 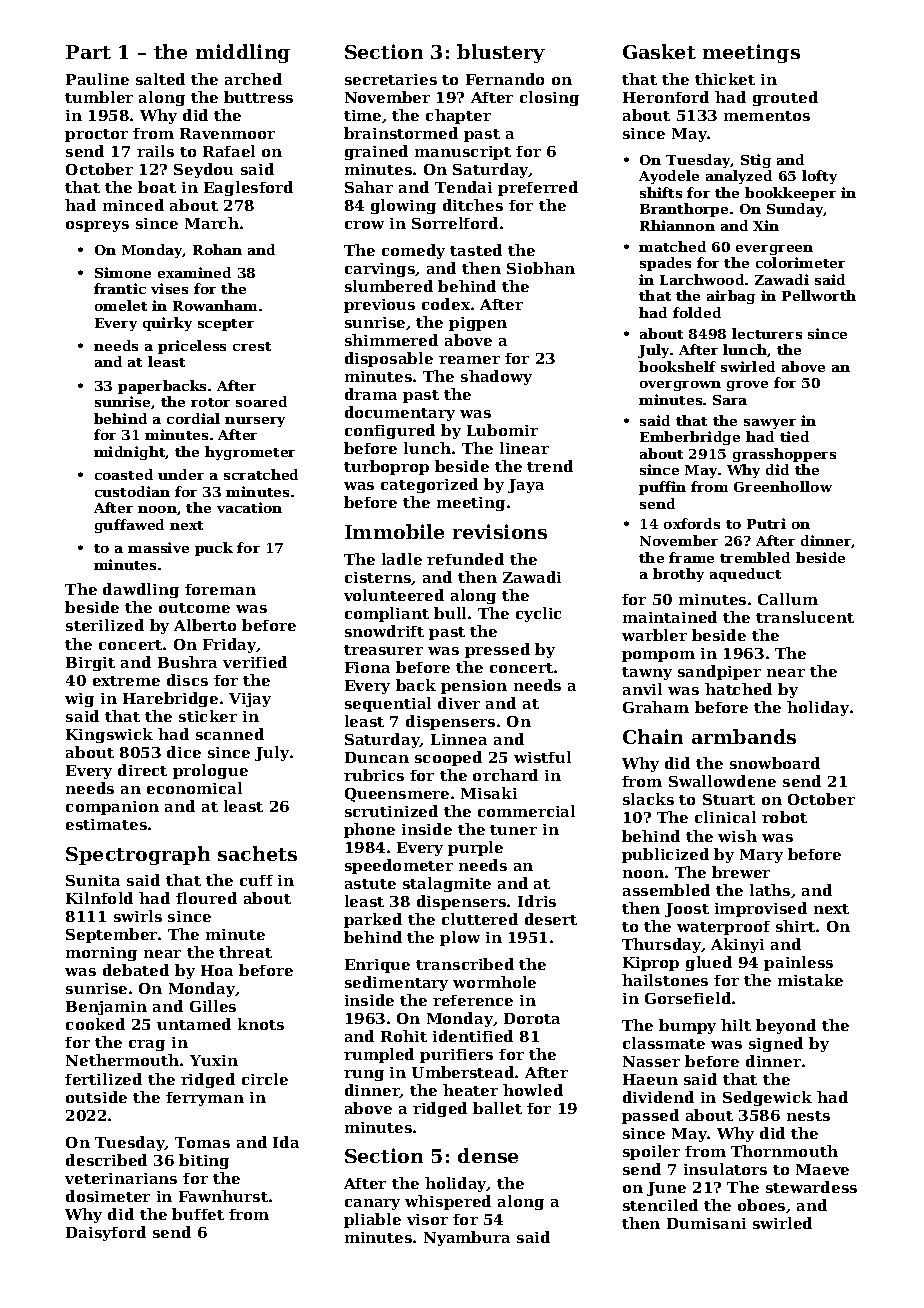 I want to click on orchard, so click(x=505, y=775).
